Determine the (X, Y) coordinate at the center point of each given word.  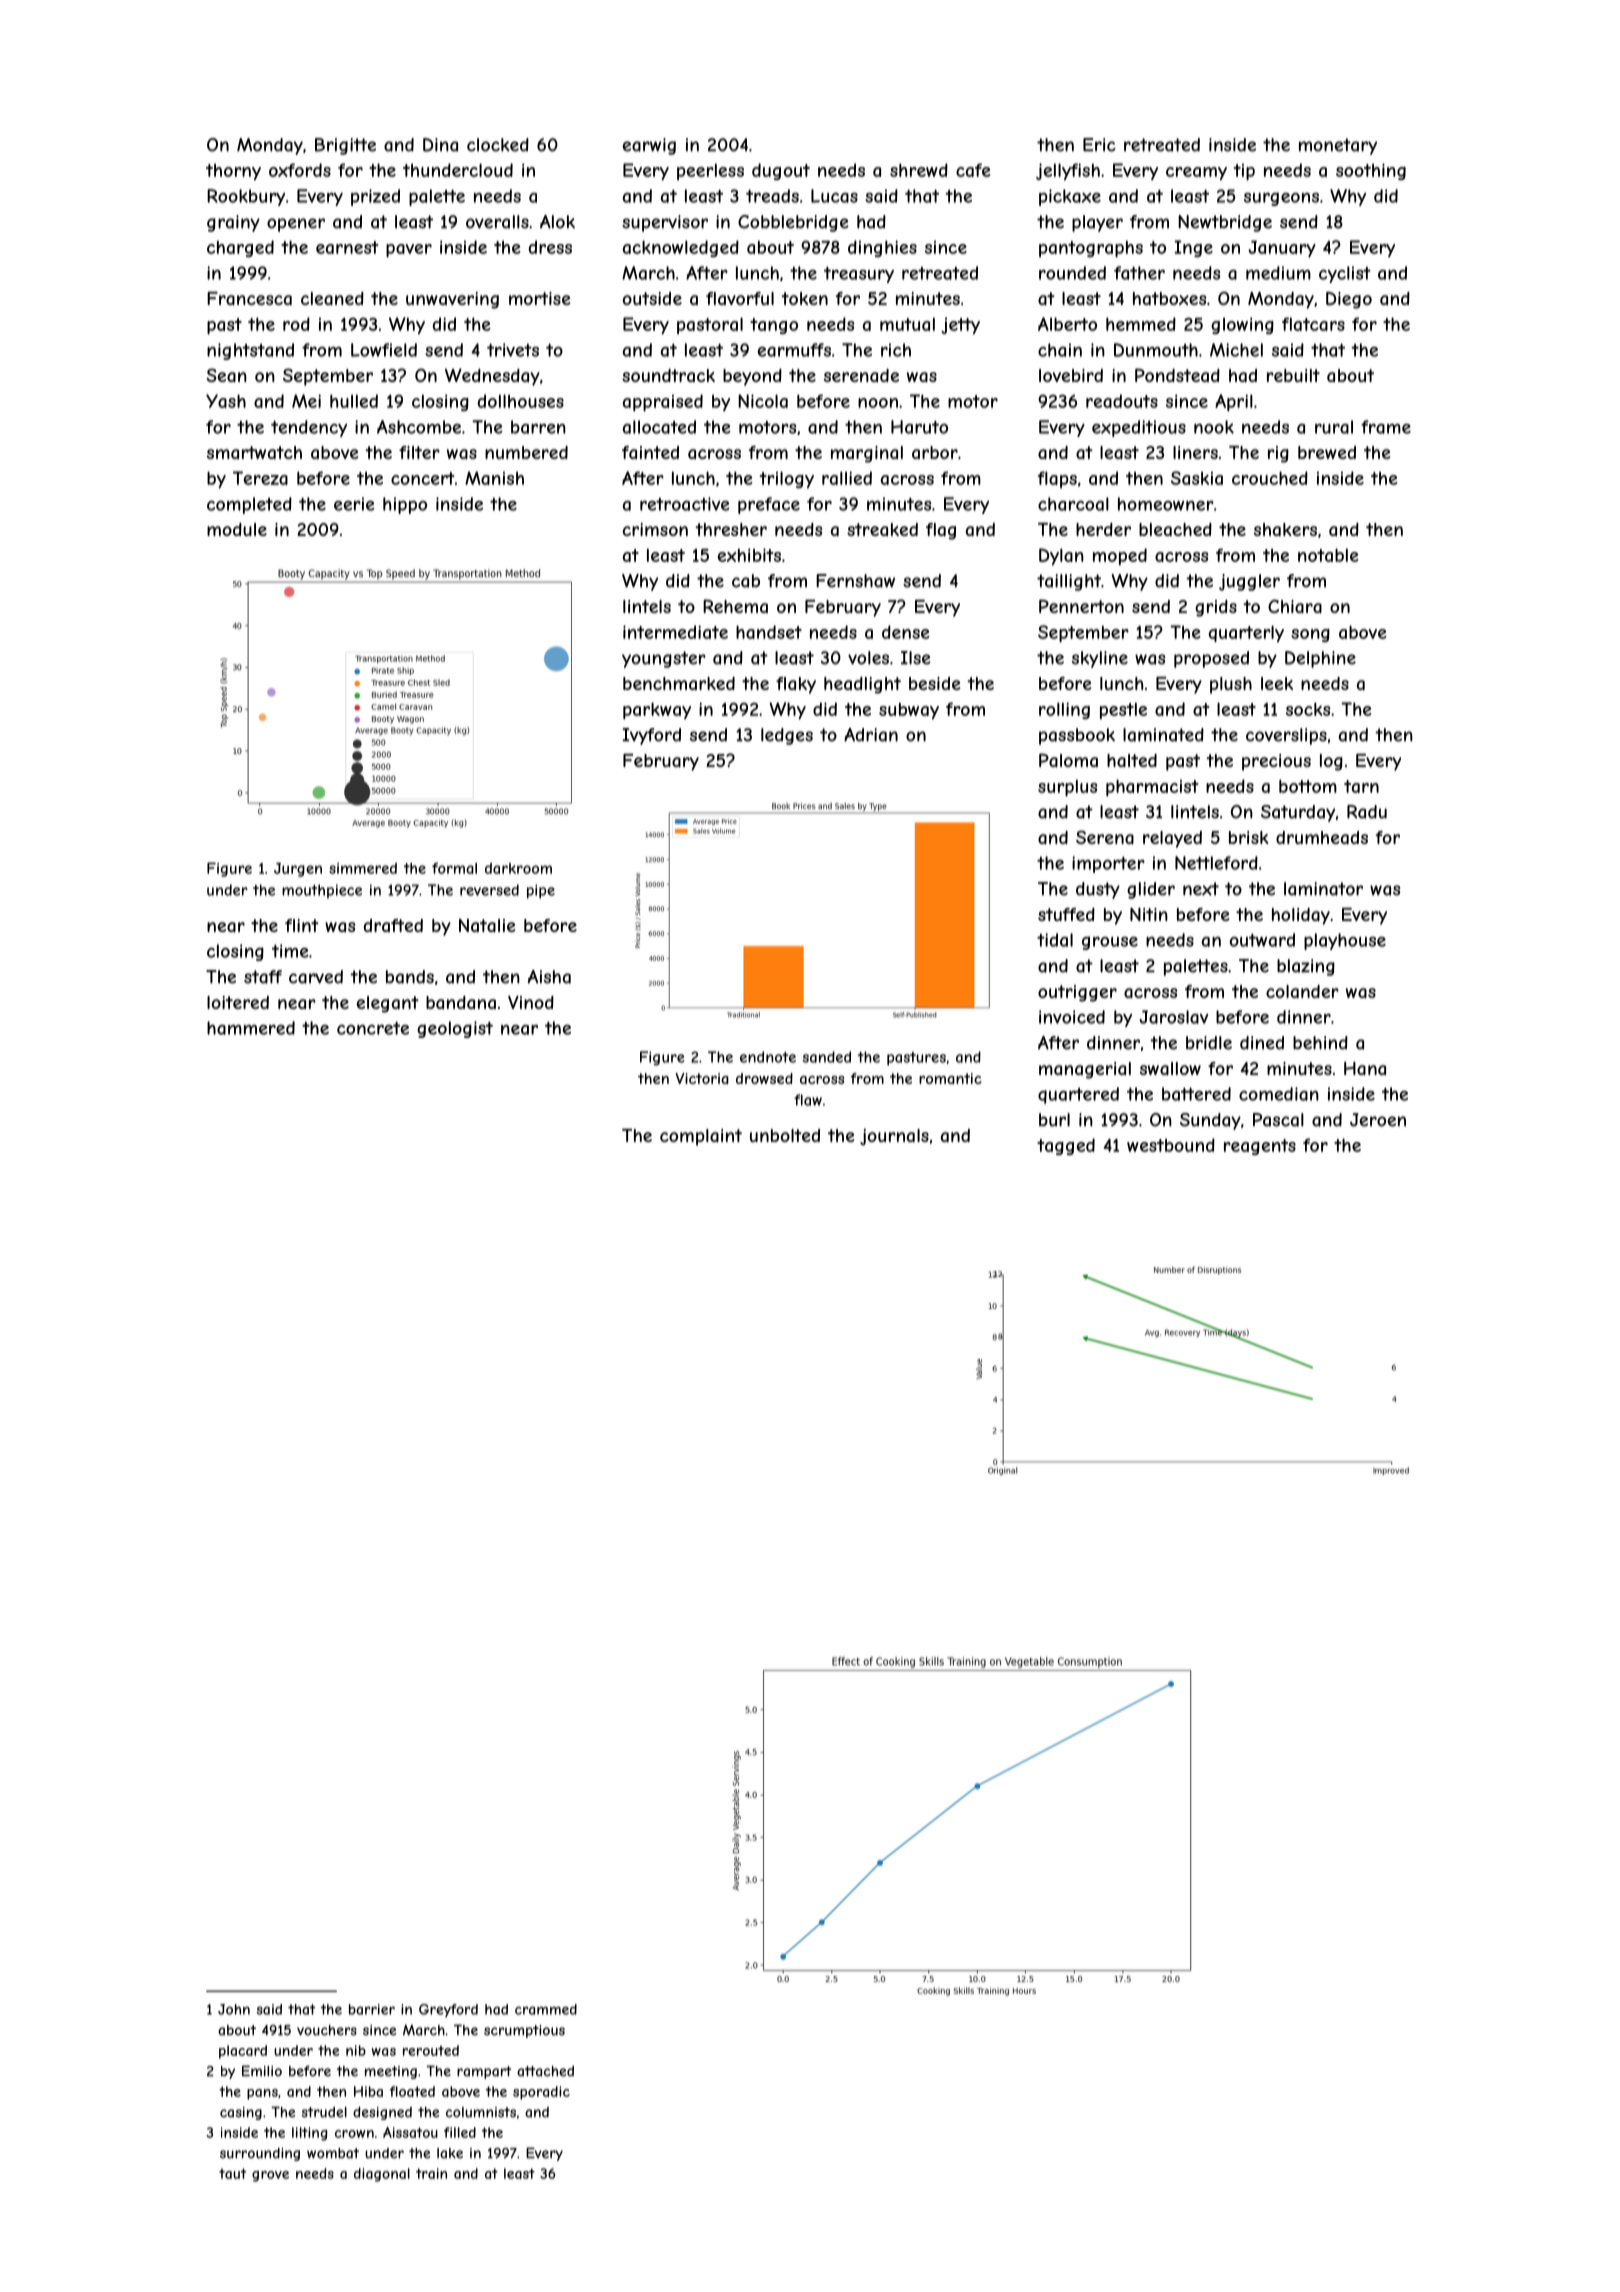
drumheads (1322, 837)
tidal (1055, 940)
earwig (649, 146)
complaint (701, 1137)
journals (894, 1137)
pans (262, 2094)
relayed (1172, 839)
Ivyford (651, 736)
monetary (1338, 146)
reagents (1260, 1147)
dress (550, 247)
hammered (251, 1028)
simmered (363, 868)
